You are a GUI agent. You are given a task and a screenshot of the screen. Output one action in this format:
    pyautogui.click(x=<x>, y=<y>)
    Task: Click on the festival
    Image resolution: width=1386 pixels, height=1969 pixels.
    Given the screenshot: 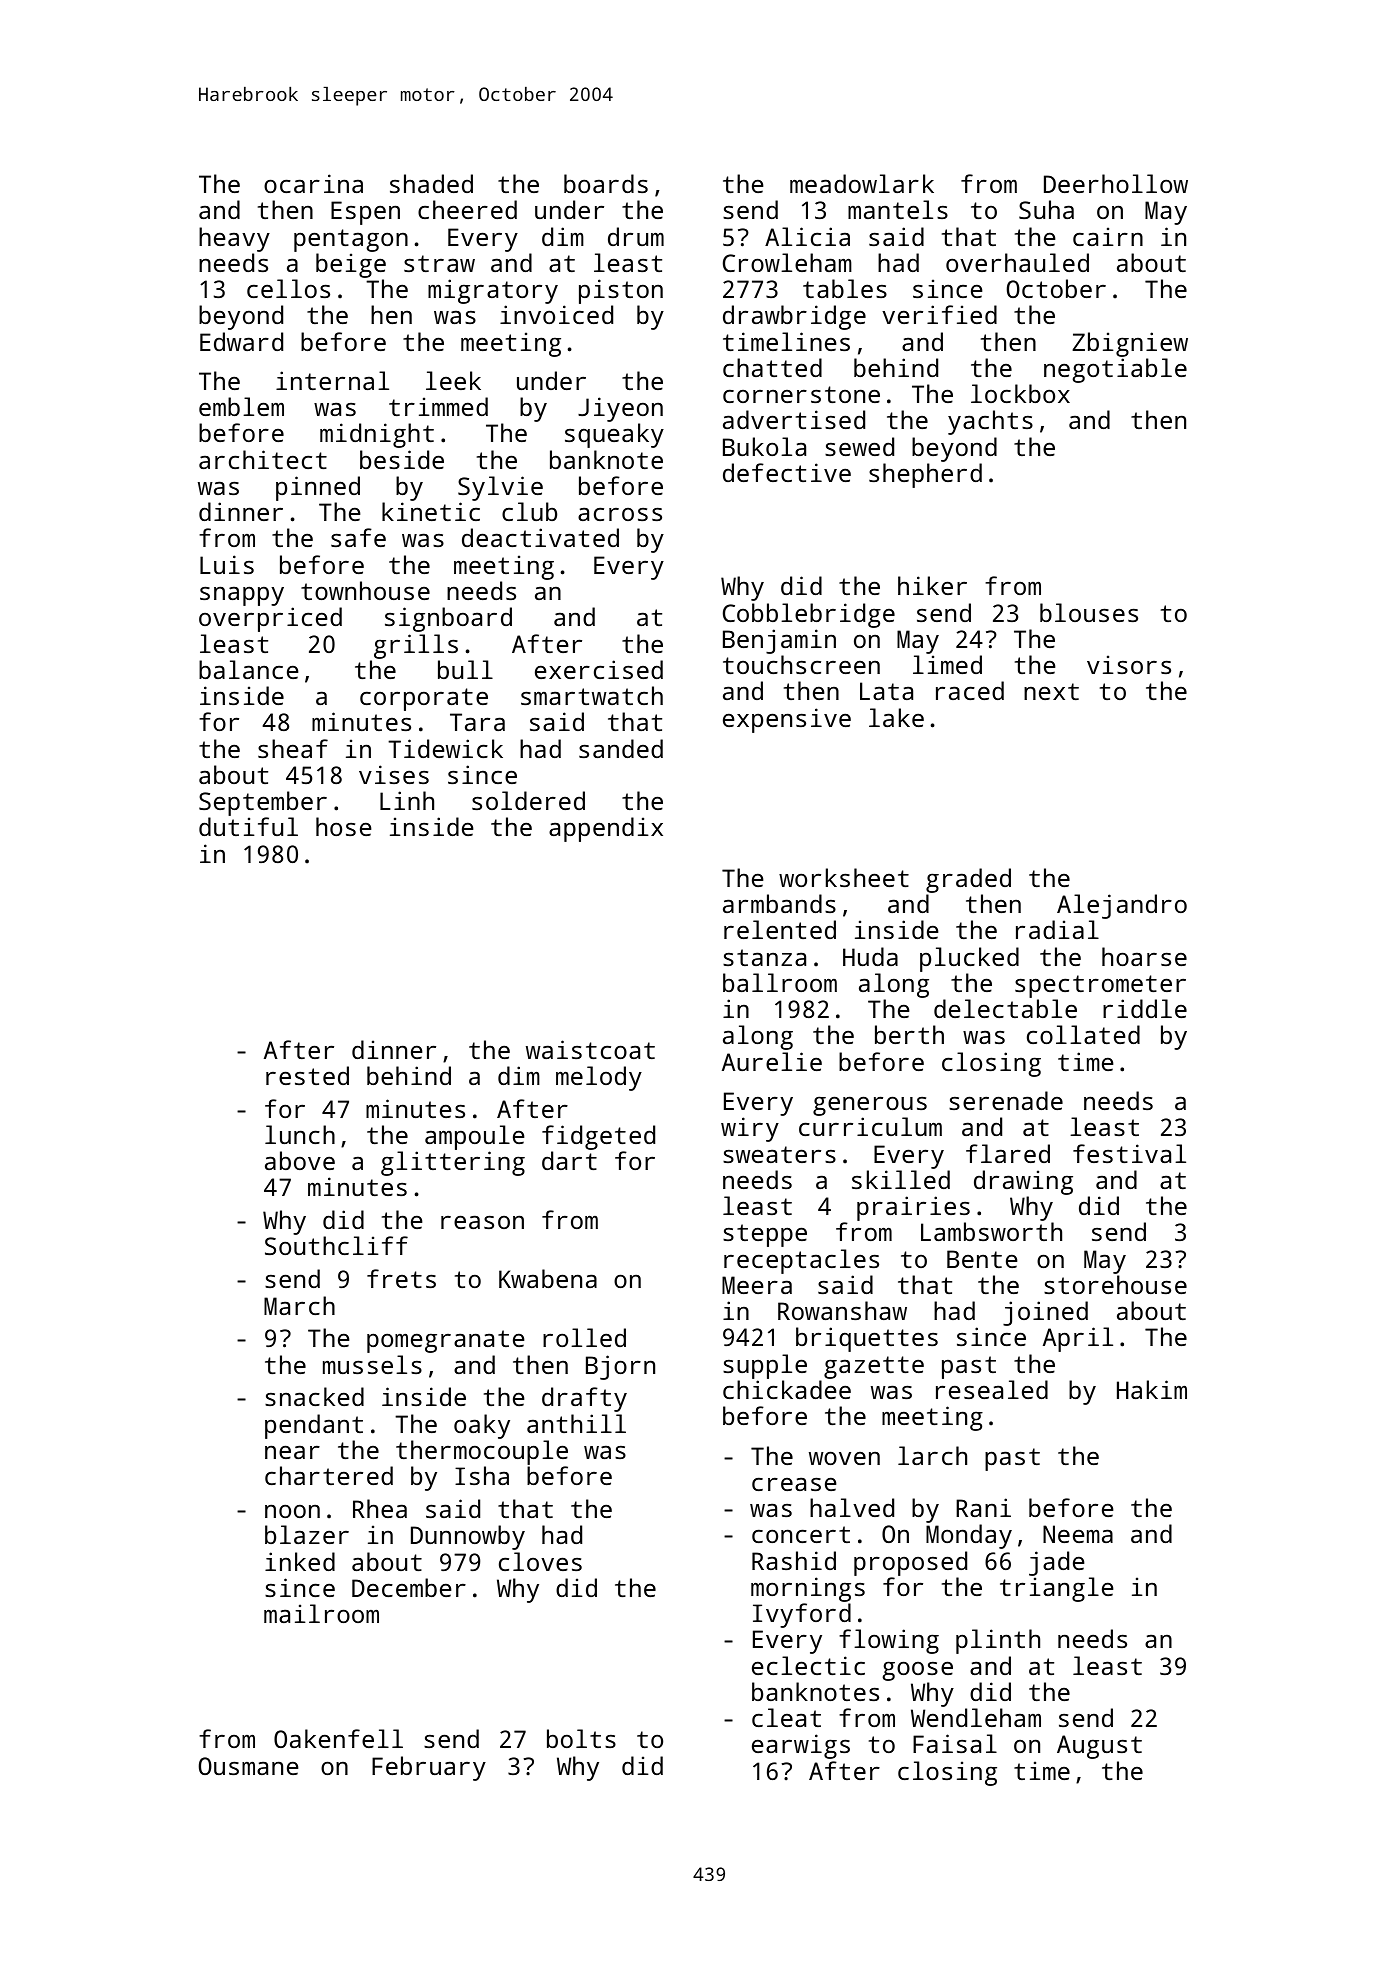 What is the action you would take?
    pyautogui.click(x=1129, y=1153)
